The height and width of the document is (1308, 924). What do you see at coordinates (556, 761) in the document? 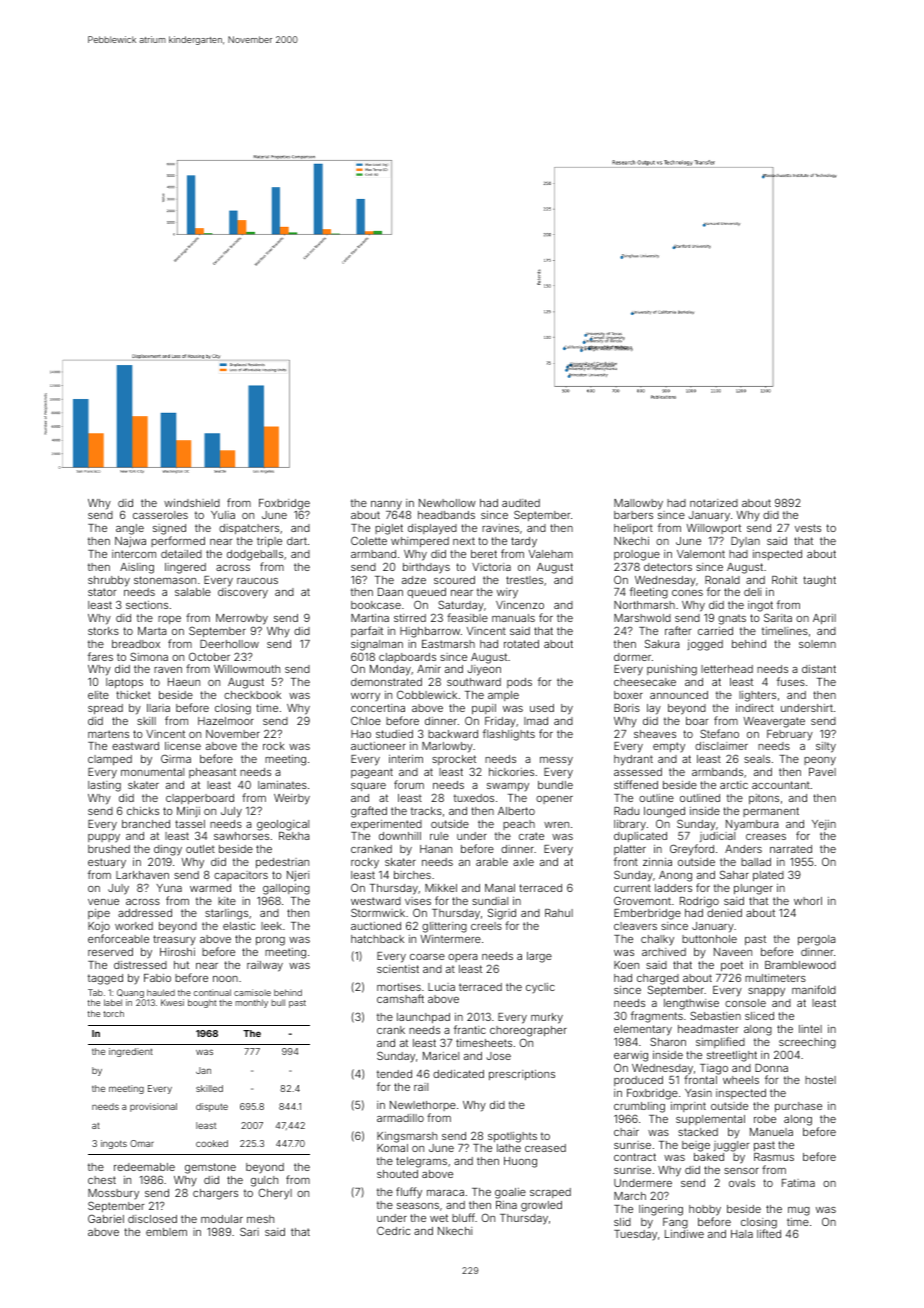
I see `messy` at bounding box center [556, 761].
